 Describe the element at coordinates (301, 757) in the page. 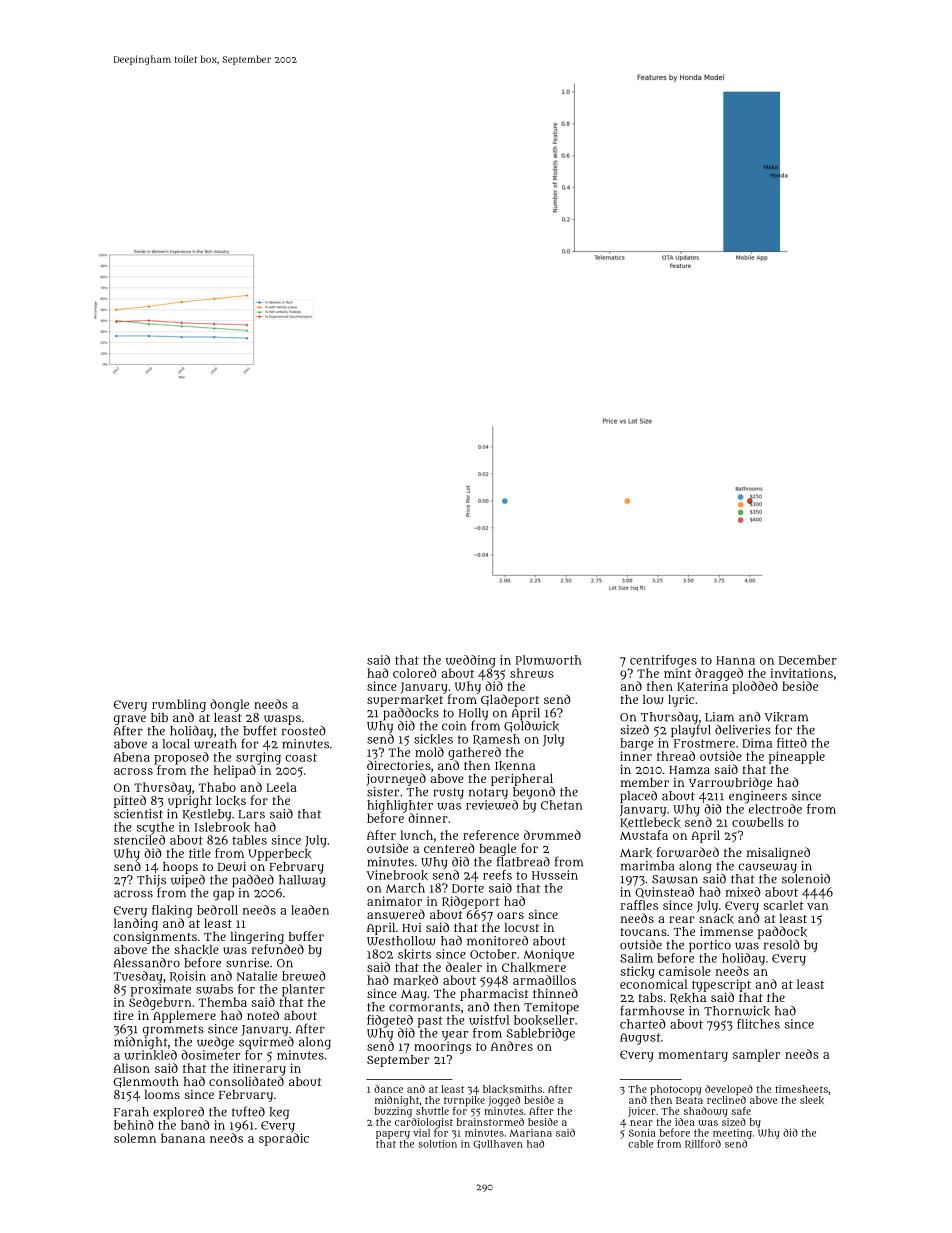

I see `coast` at that location.
